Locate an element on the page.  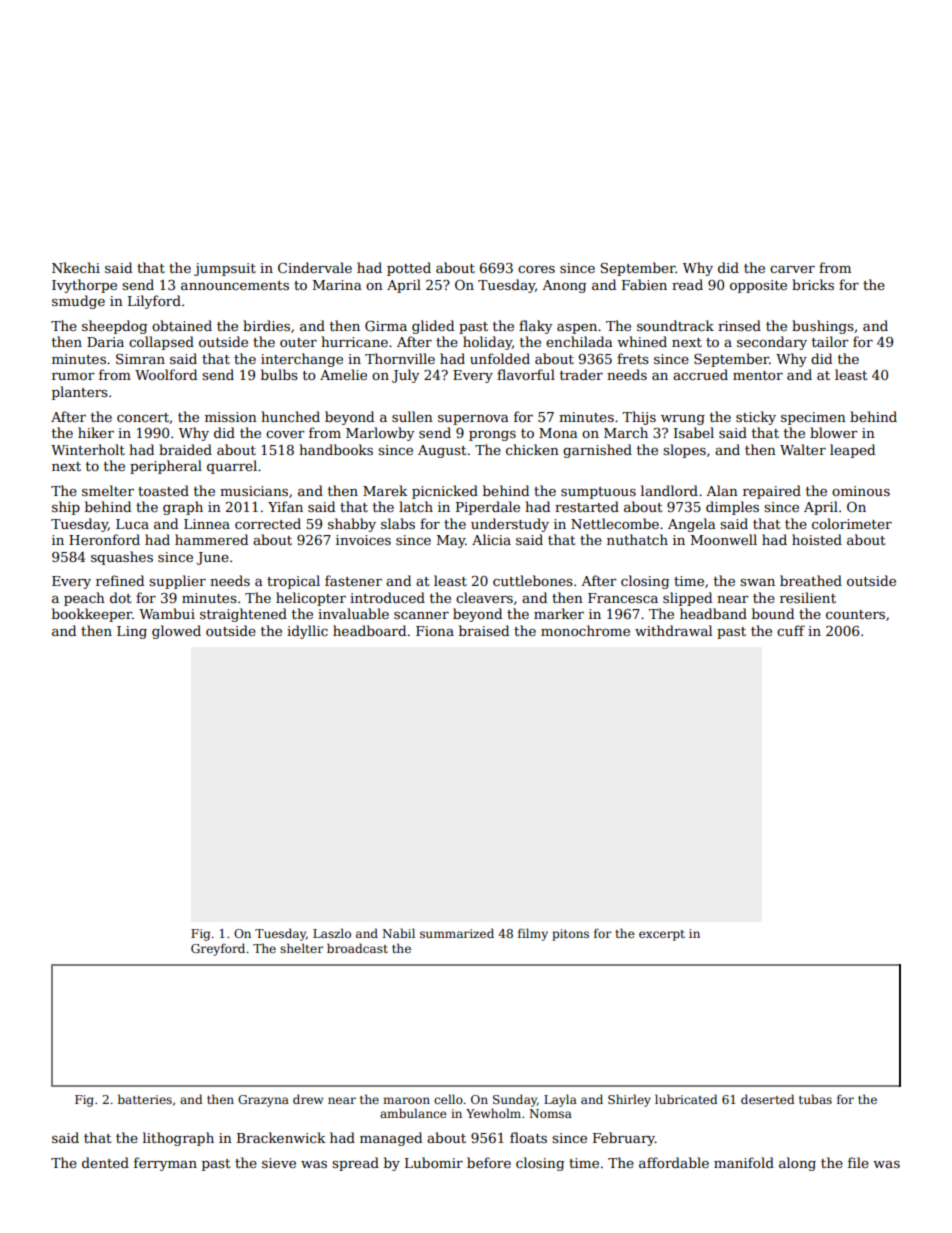
Ling is located at coordinates (132, 632).
